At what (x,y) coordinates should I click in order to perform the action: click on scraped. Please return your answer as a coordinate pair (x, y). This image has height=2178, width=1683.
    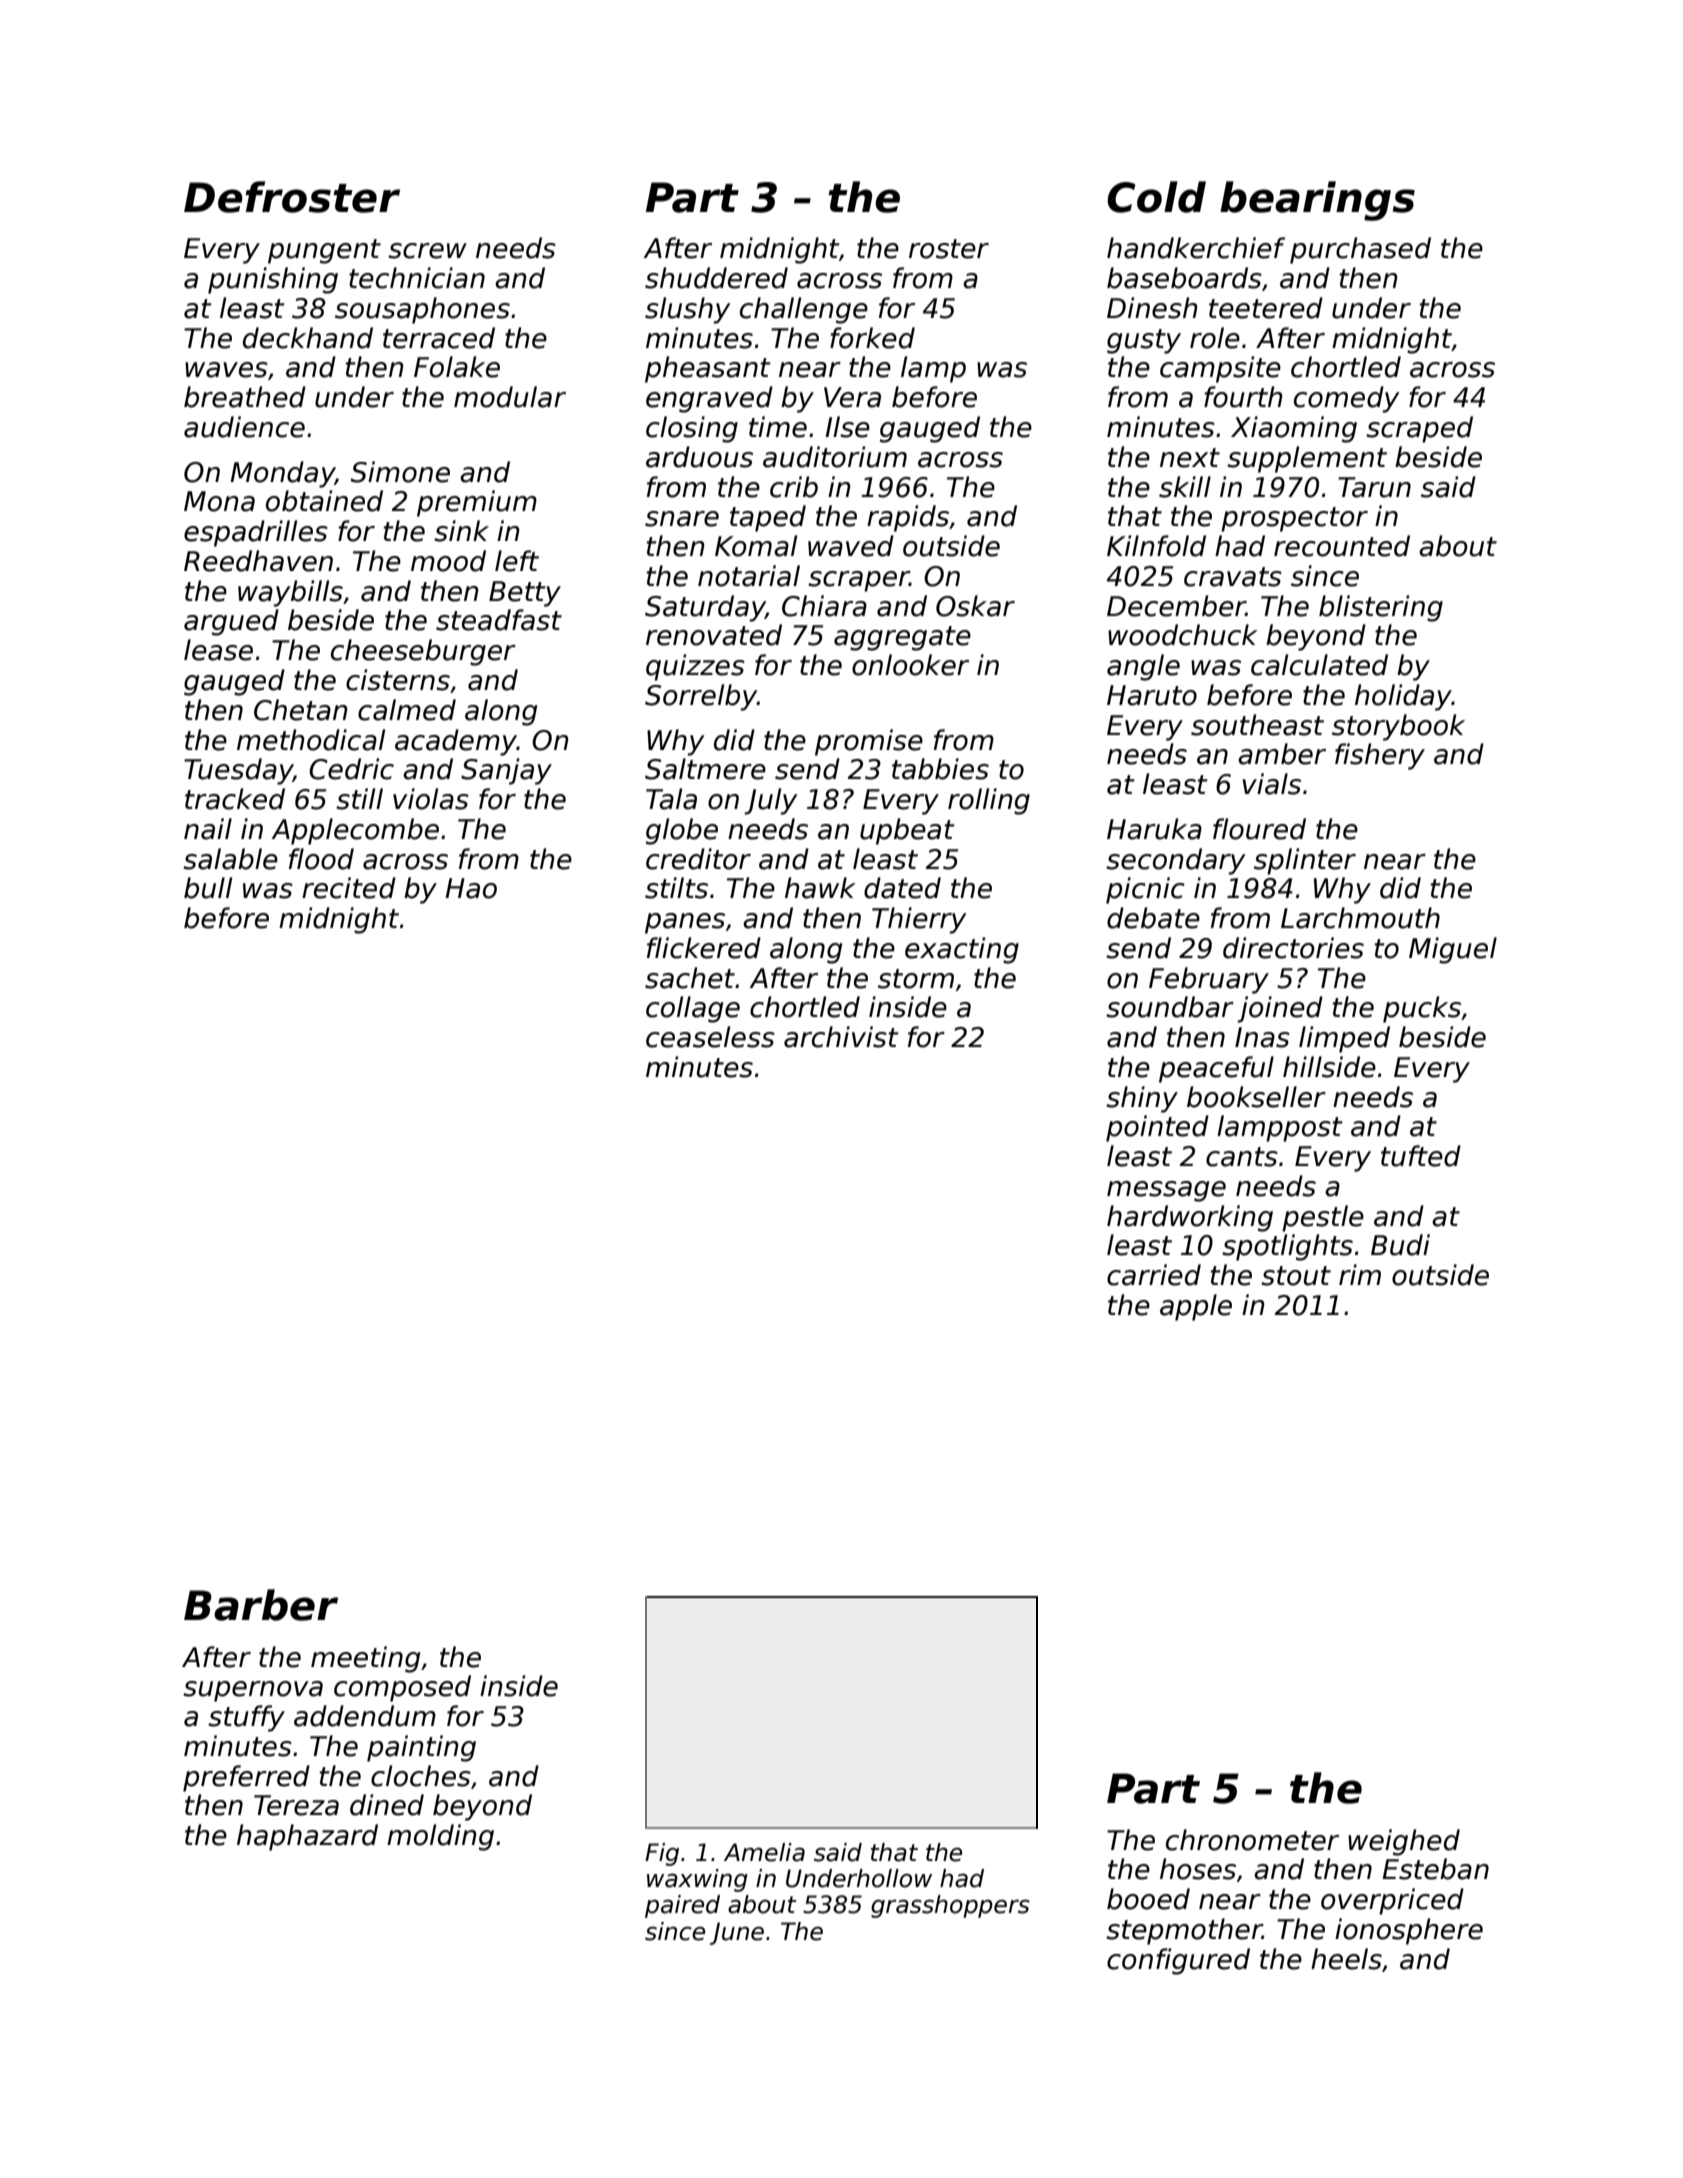
    Looking at the image, I should click on (1419, 429).
